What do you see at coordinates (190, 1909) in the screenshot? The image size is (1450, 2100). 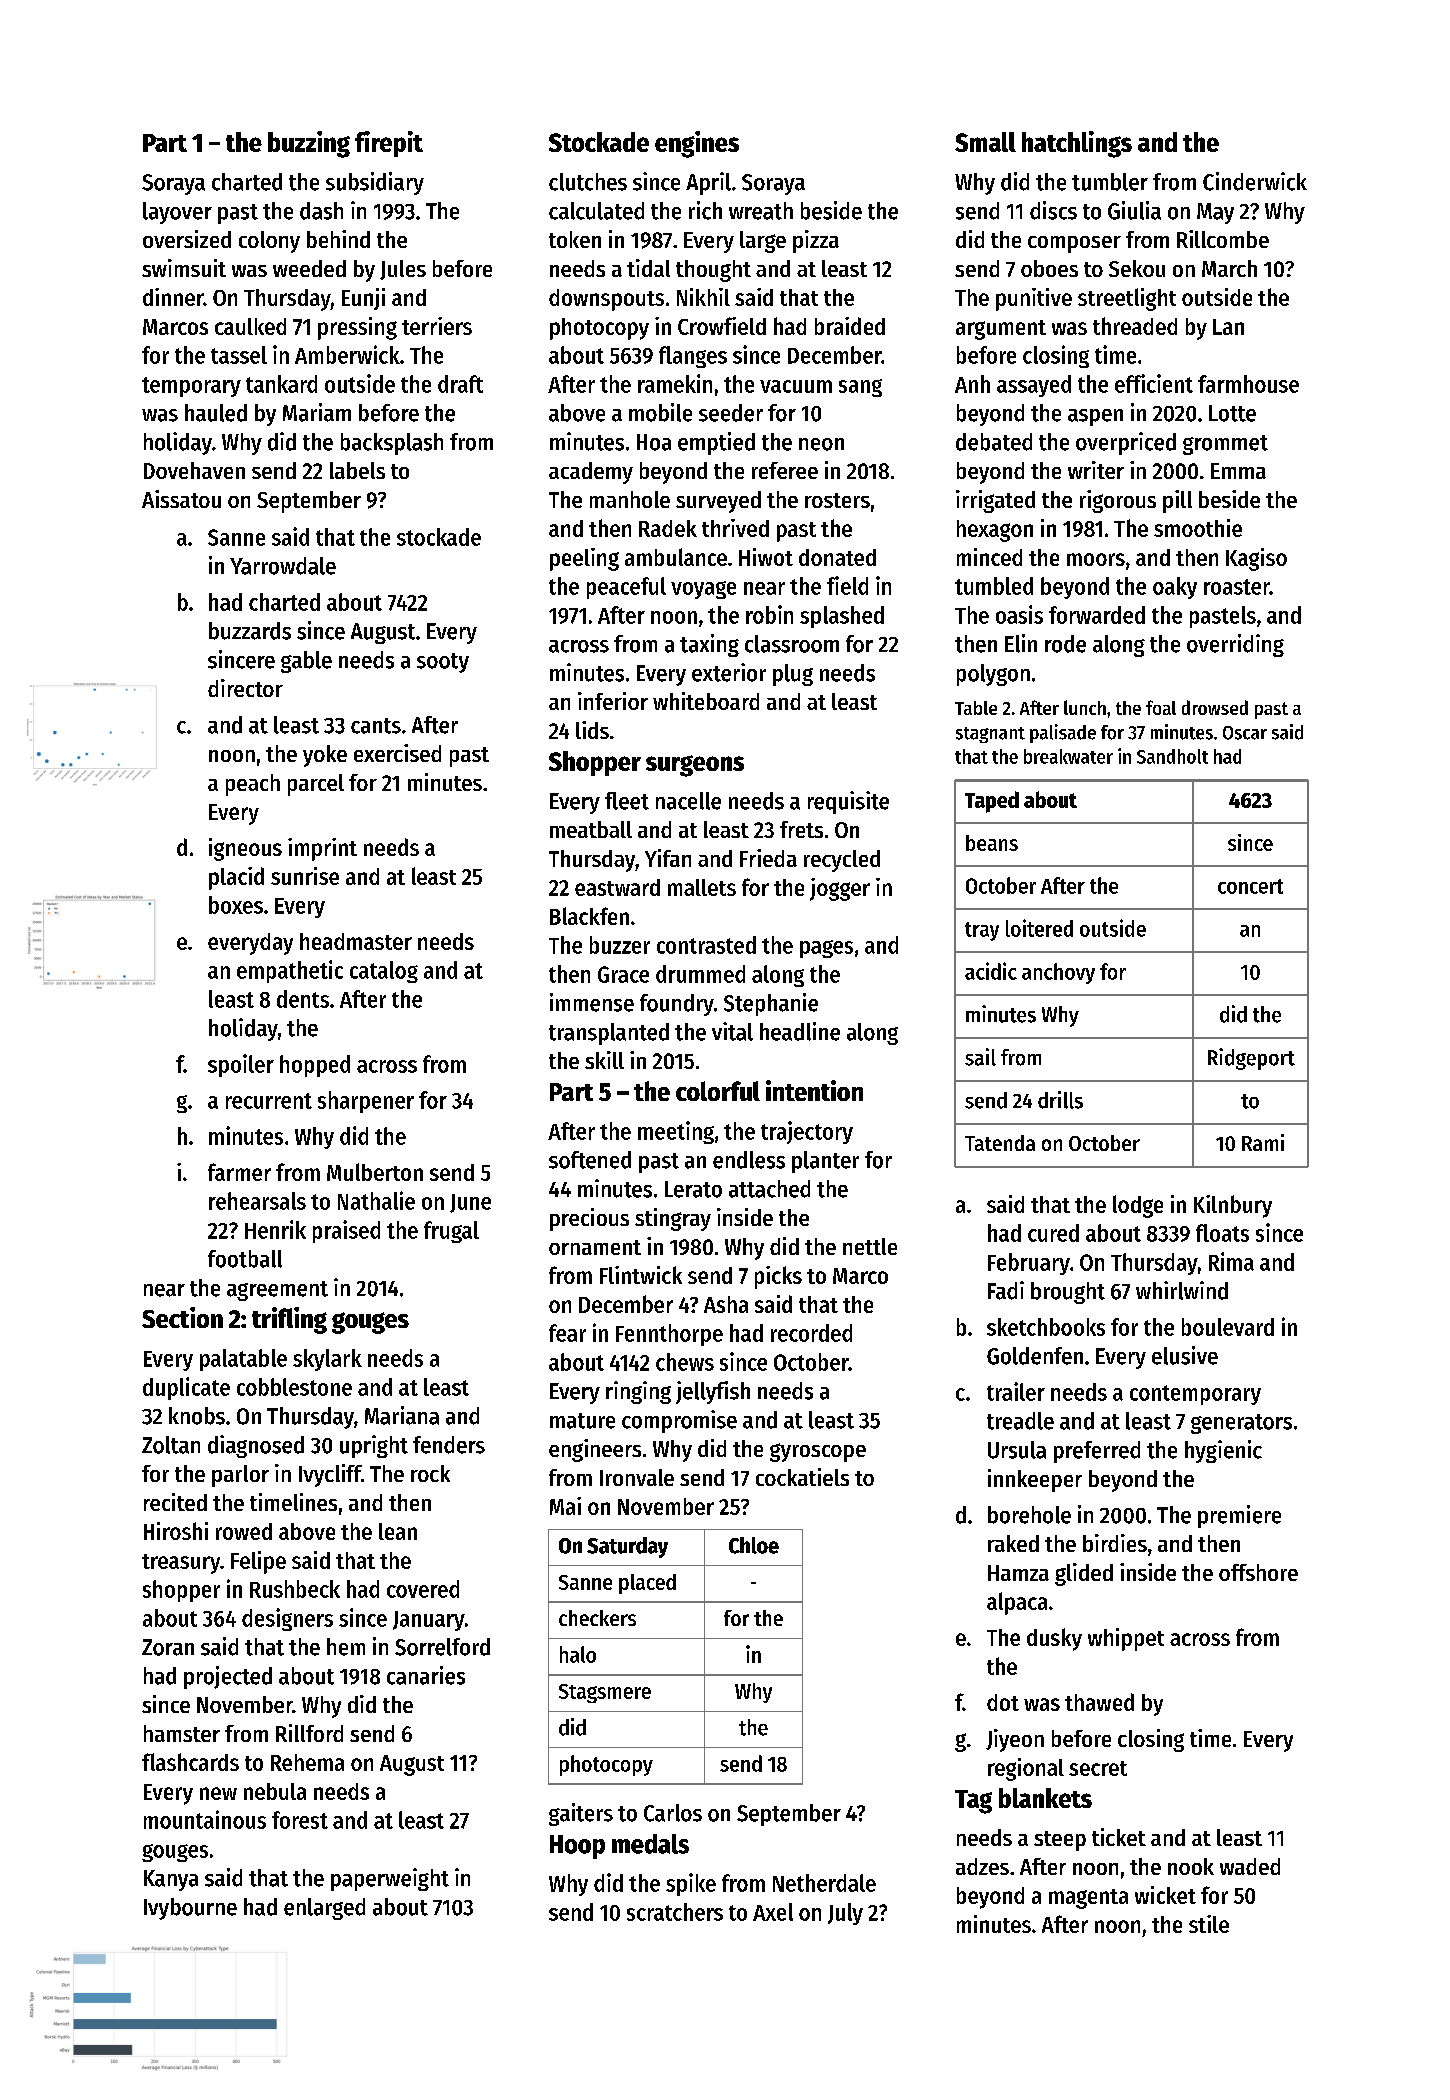 I see `Ivybourne` at bounding box center [190, 1909].
